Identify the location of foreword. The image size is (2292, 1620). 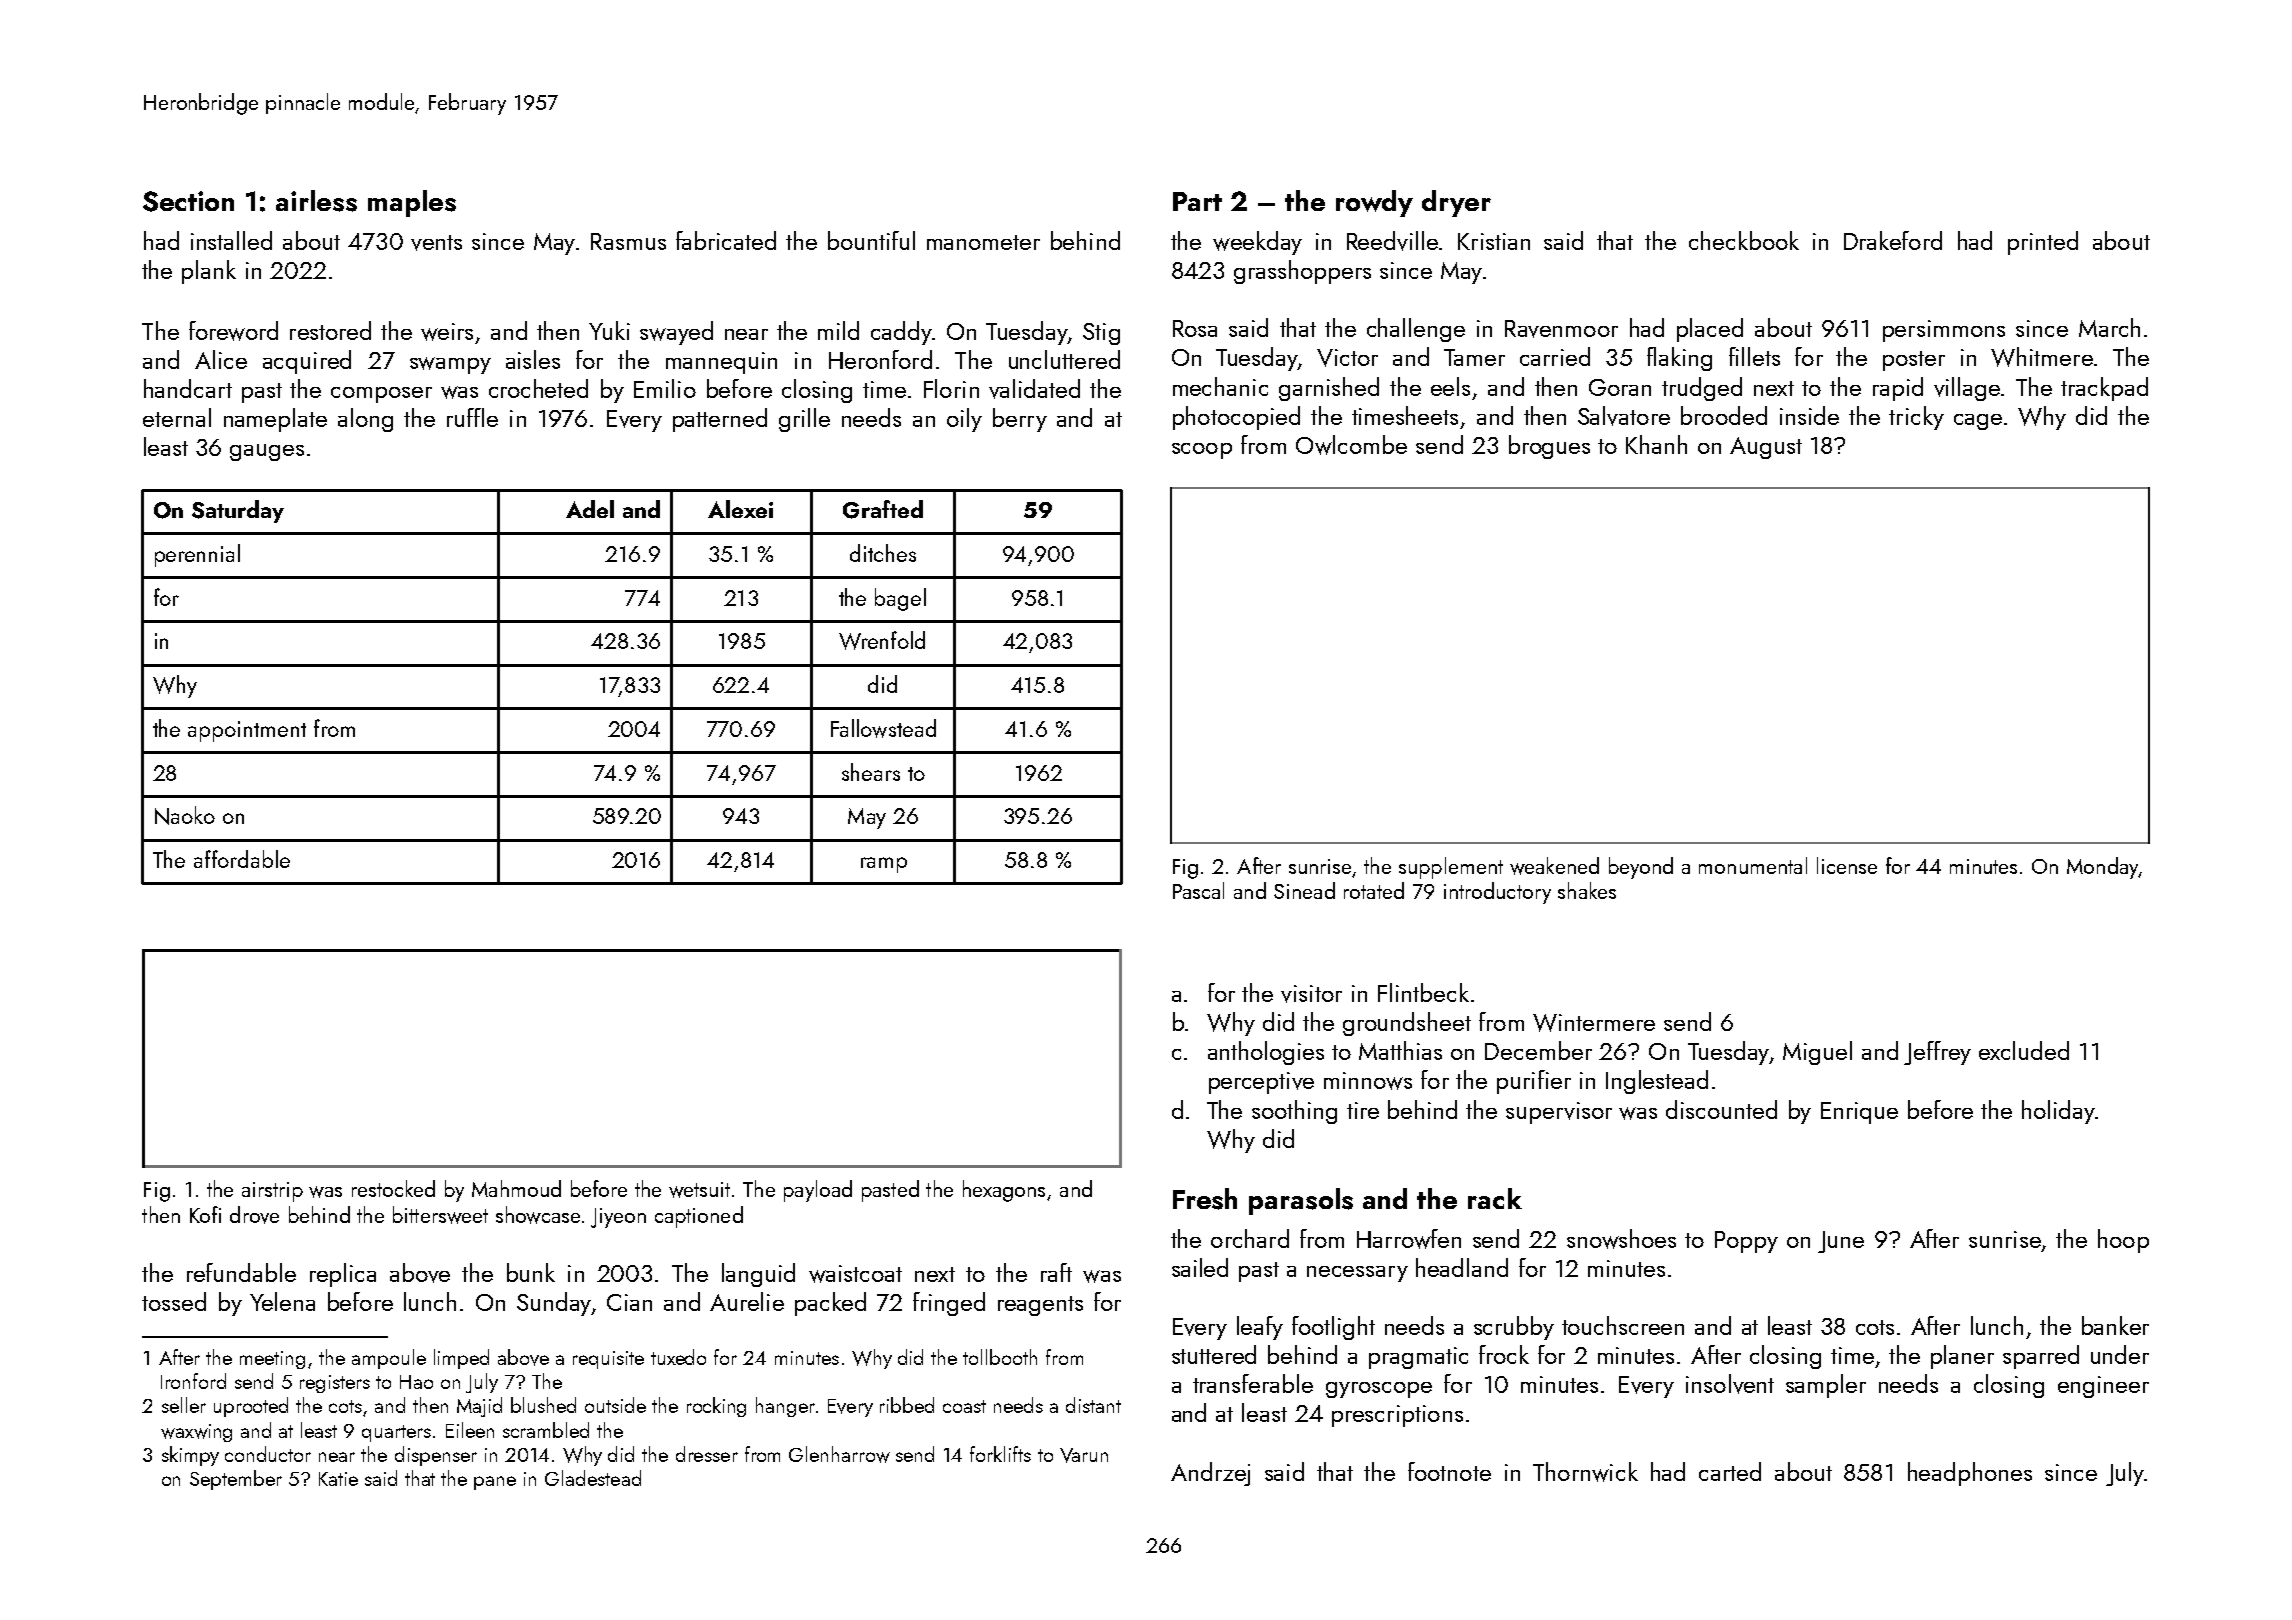
(233, 331).
